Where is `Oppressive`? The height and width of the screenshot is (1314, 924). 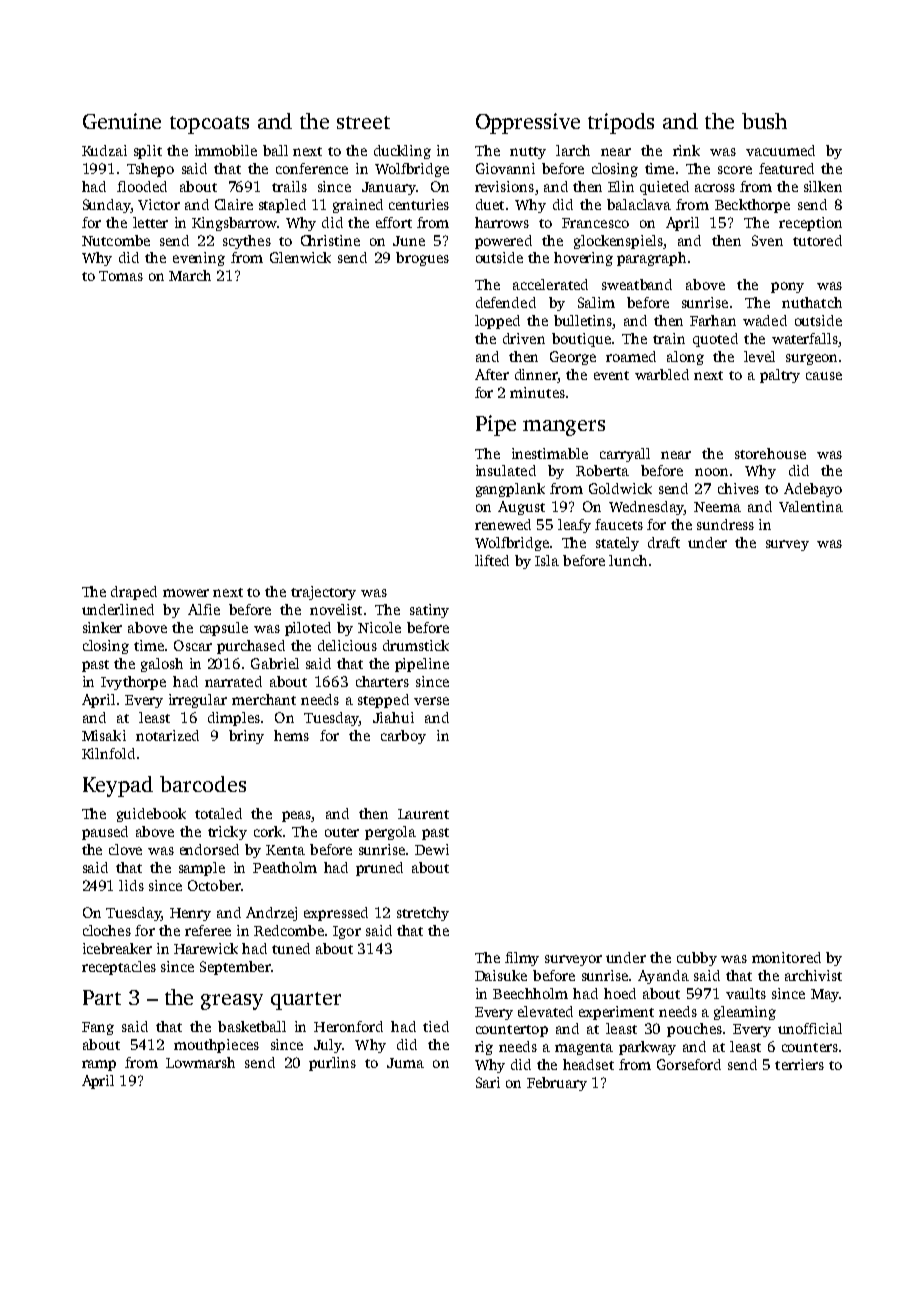
Oppressive is located at coordinates (528, 123).
